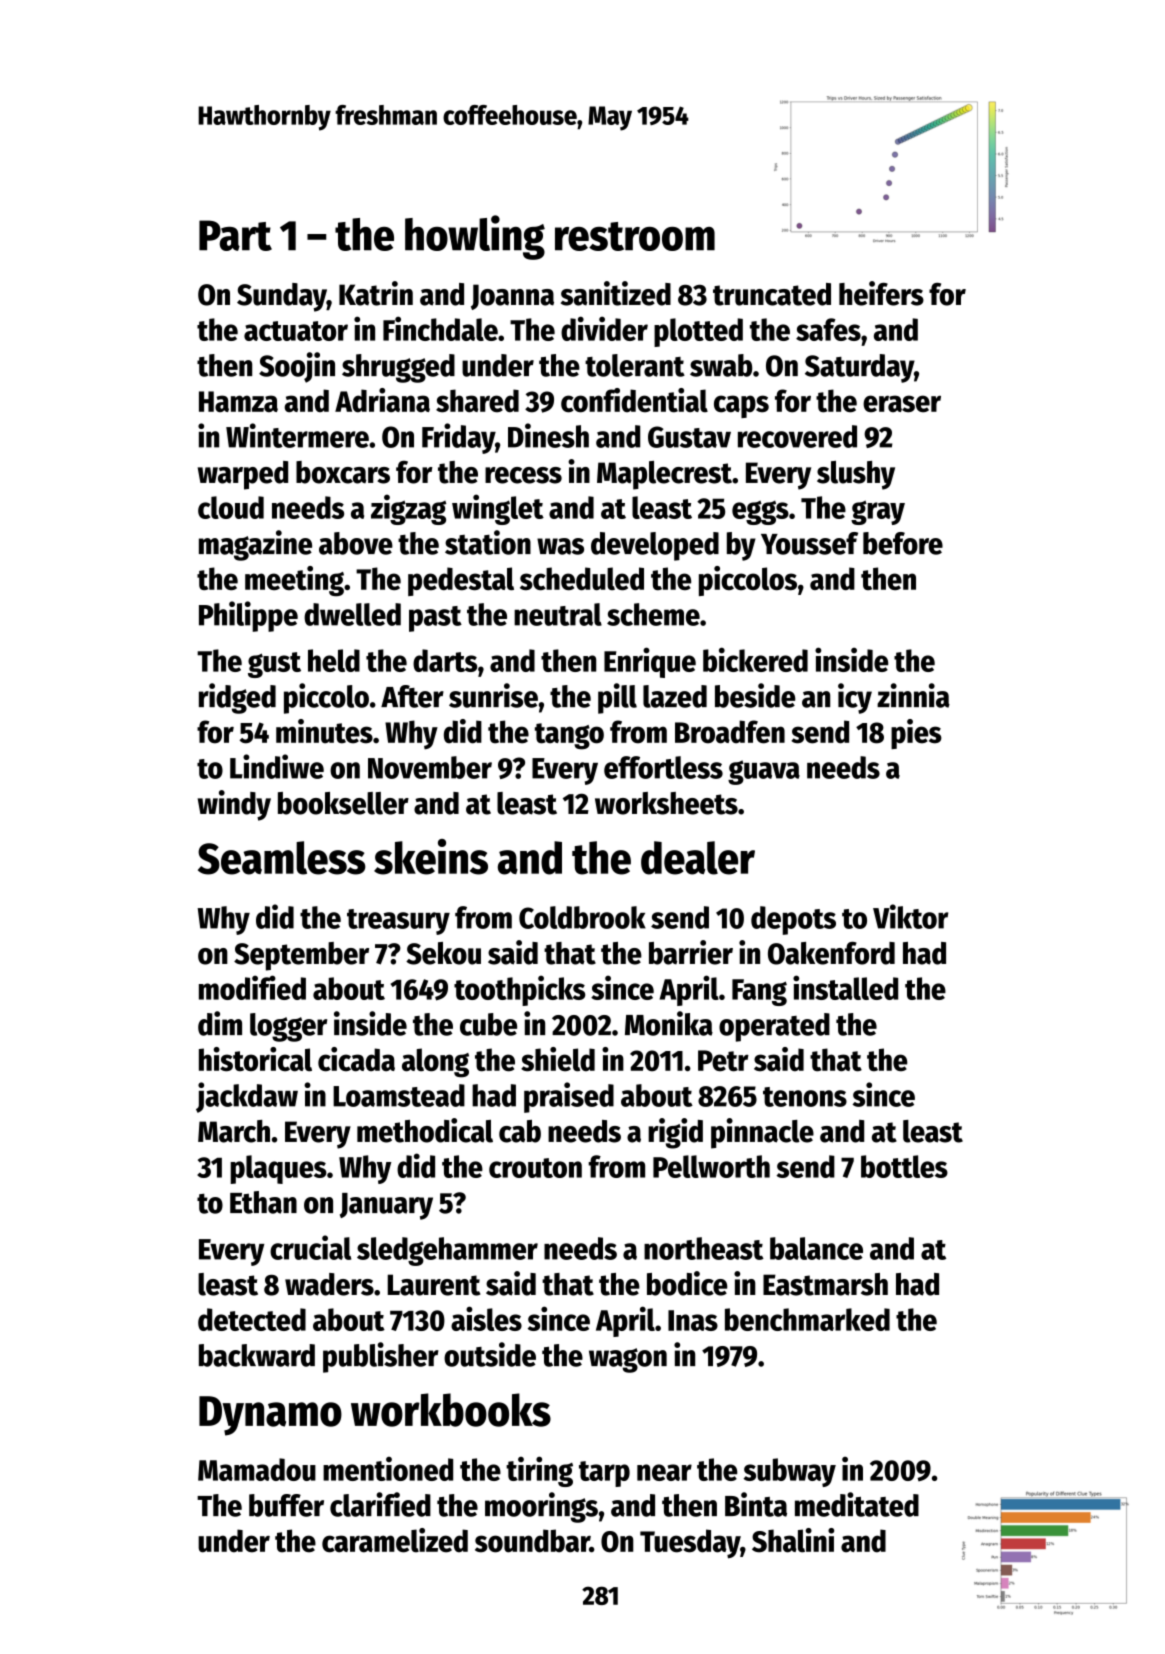  Describe the element at coordinates (809, 543) in the page. I see `Youssef` at that location.
